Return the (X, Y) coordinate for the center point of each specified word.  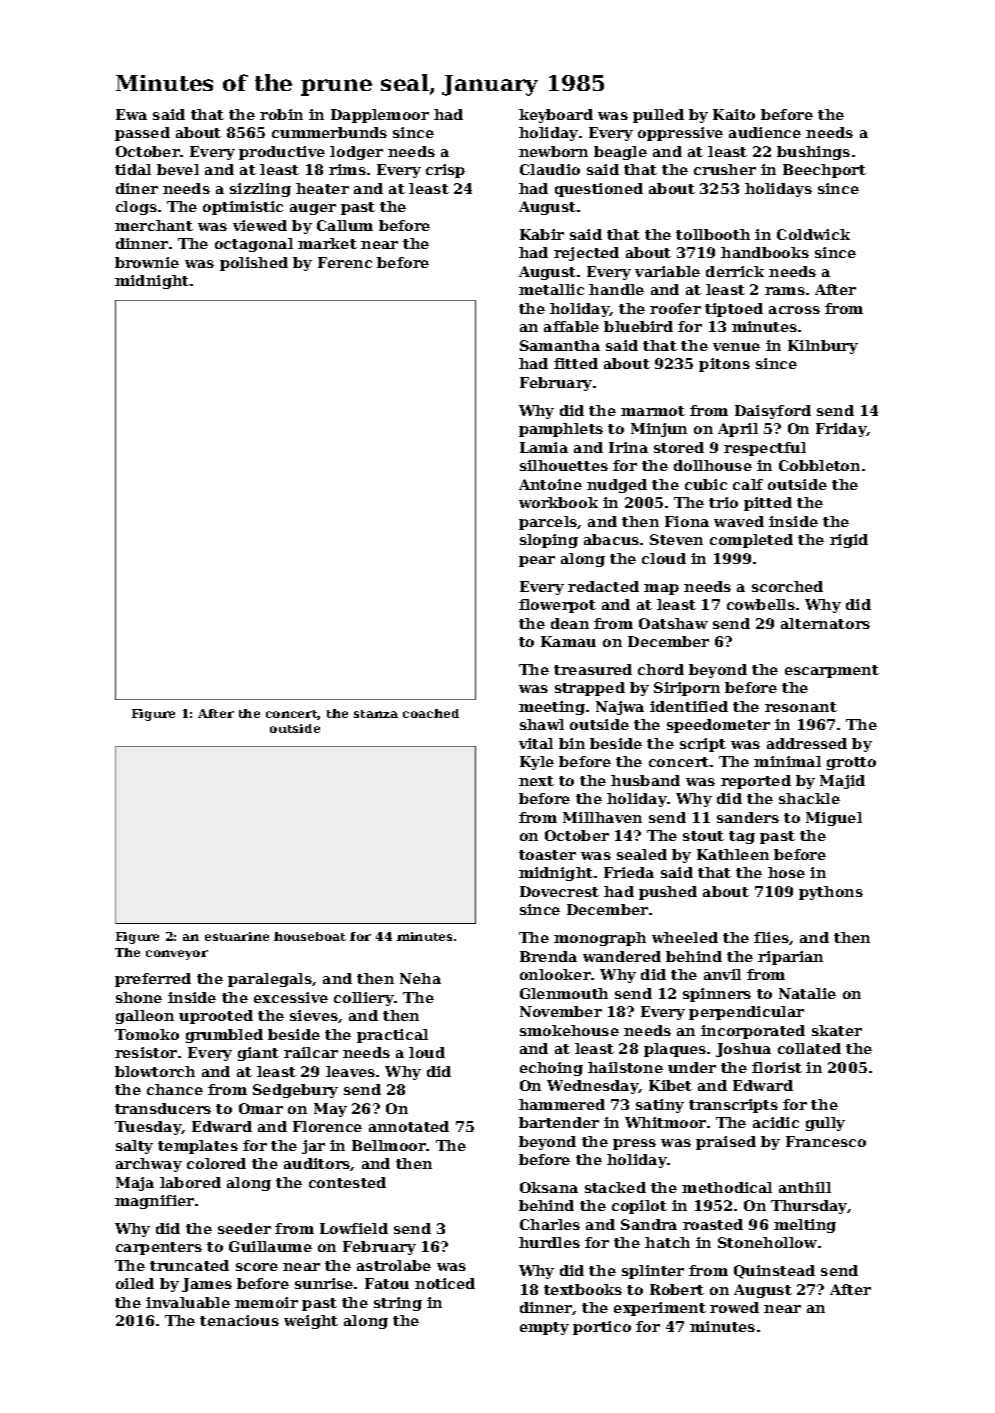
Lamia (544, 447)
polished (254, 264)
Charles (550, 1224)
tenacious (239, 1320)
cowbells (761, 604)
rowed (734, 1307)
